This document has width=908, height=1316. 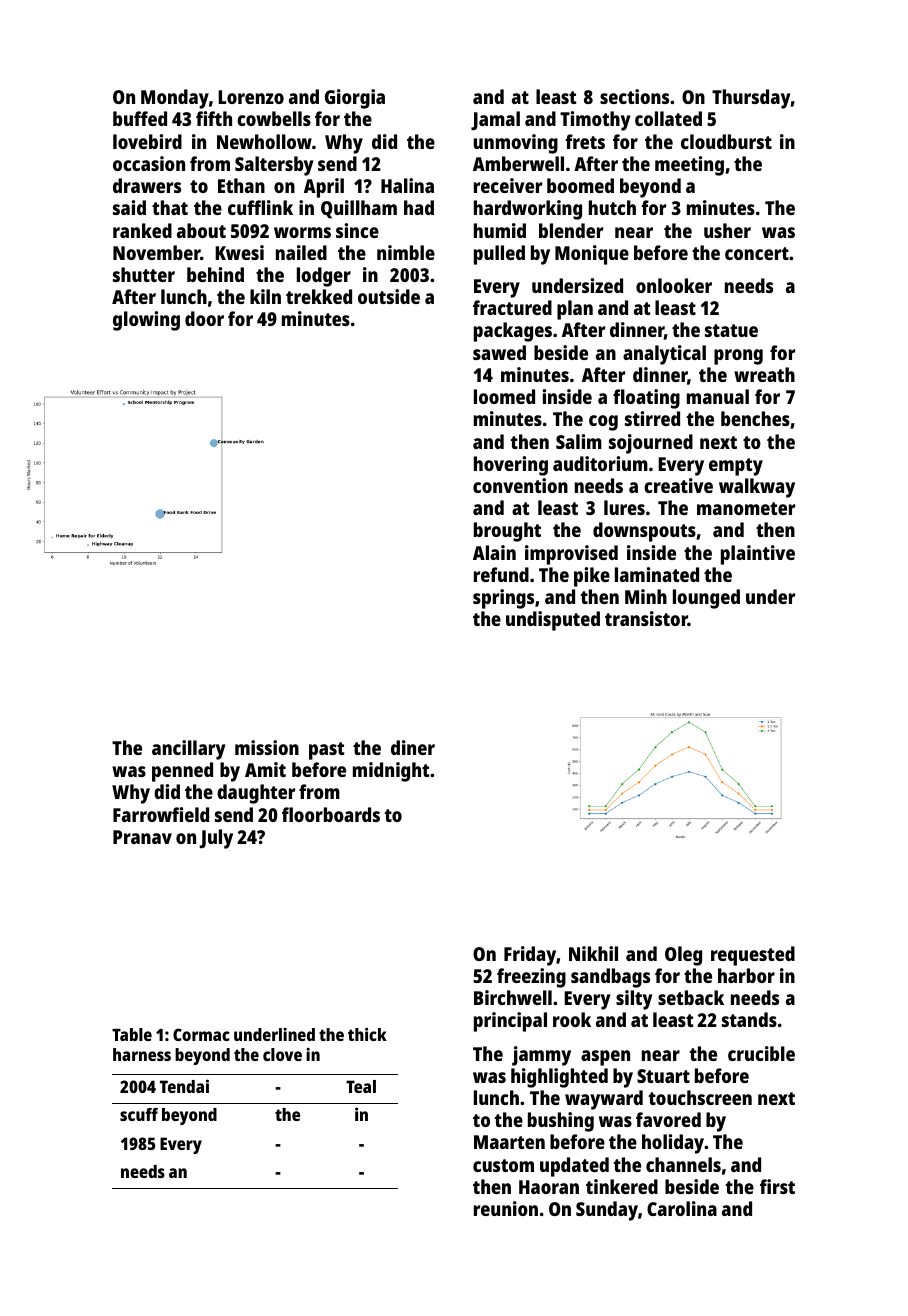 I want to click on Cormac, so click(x=201, y=1034).
